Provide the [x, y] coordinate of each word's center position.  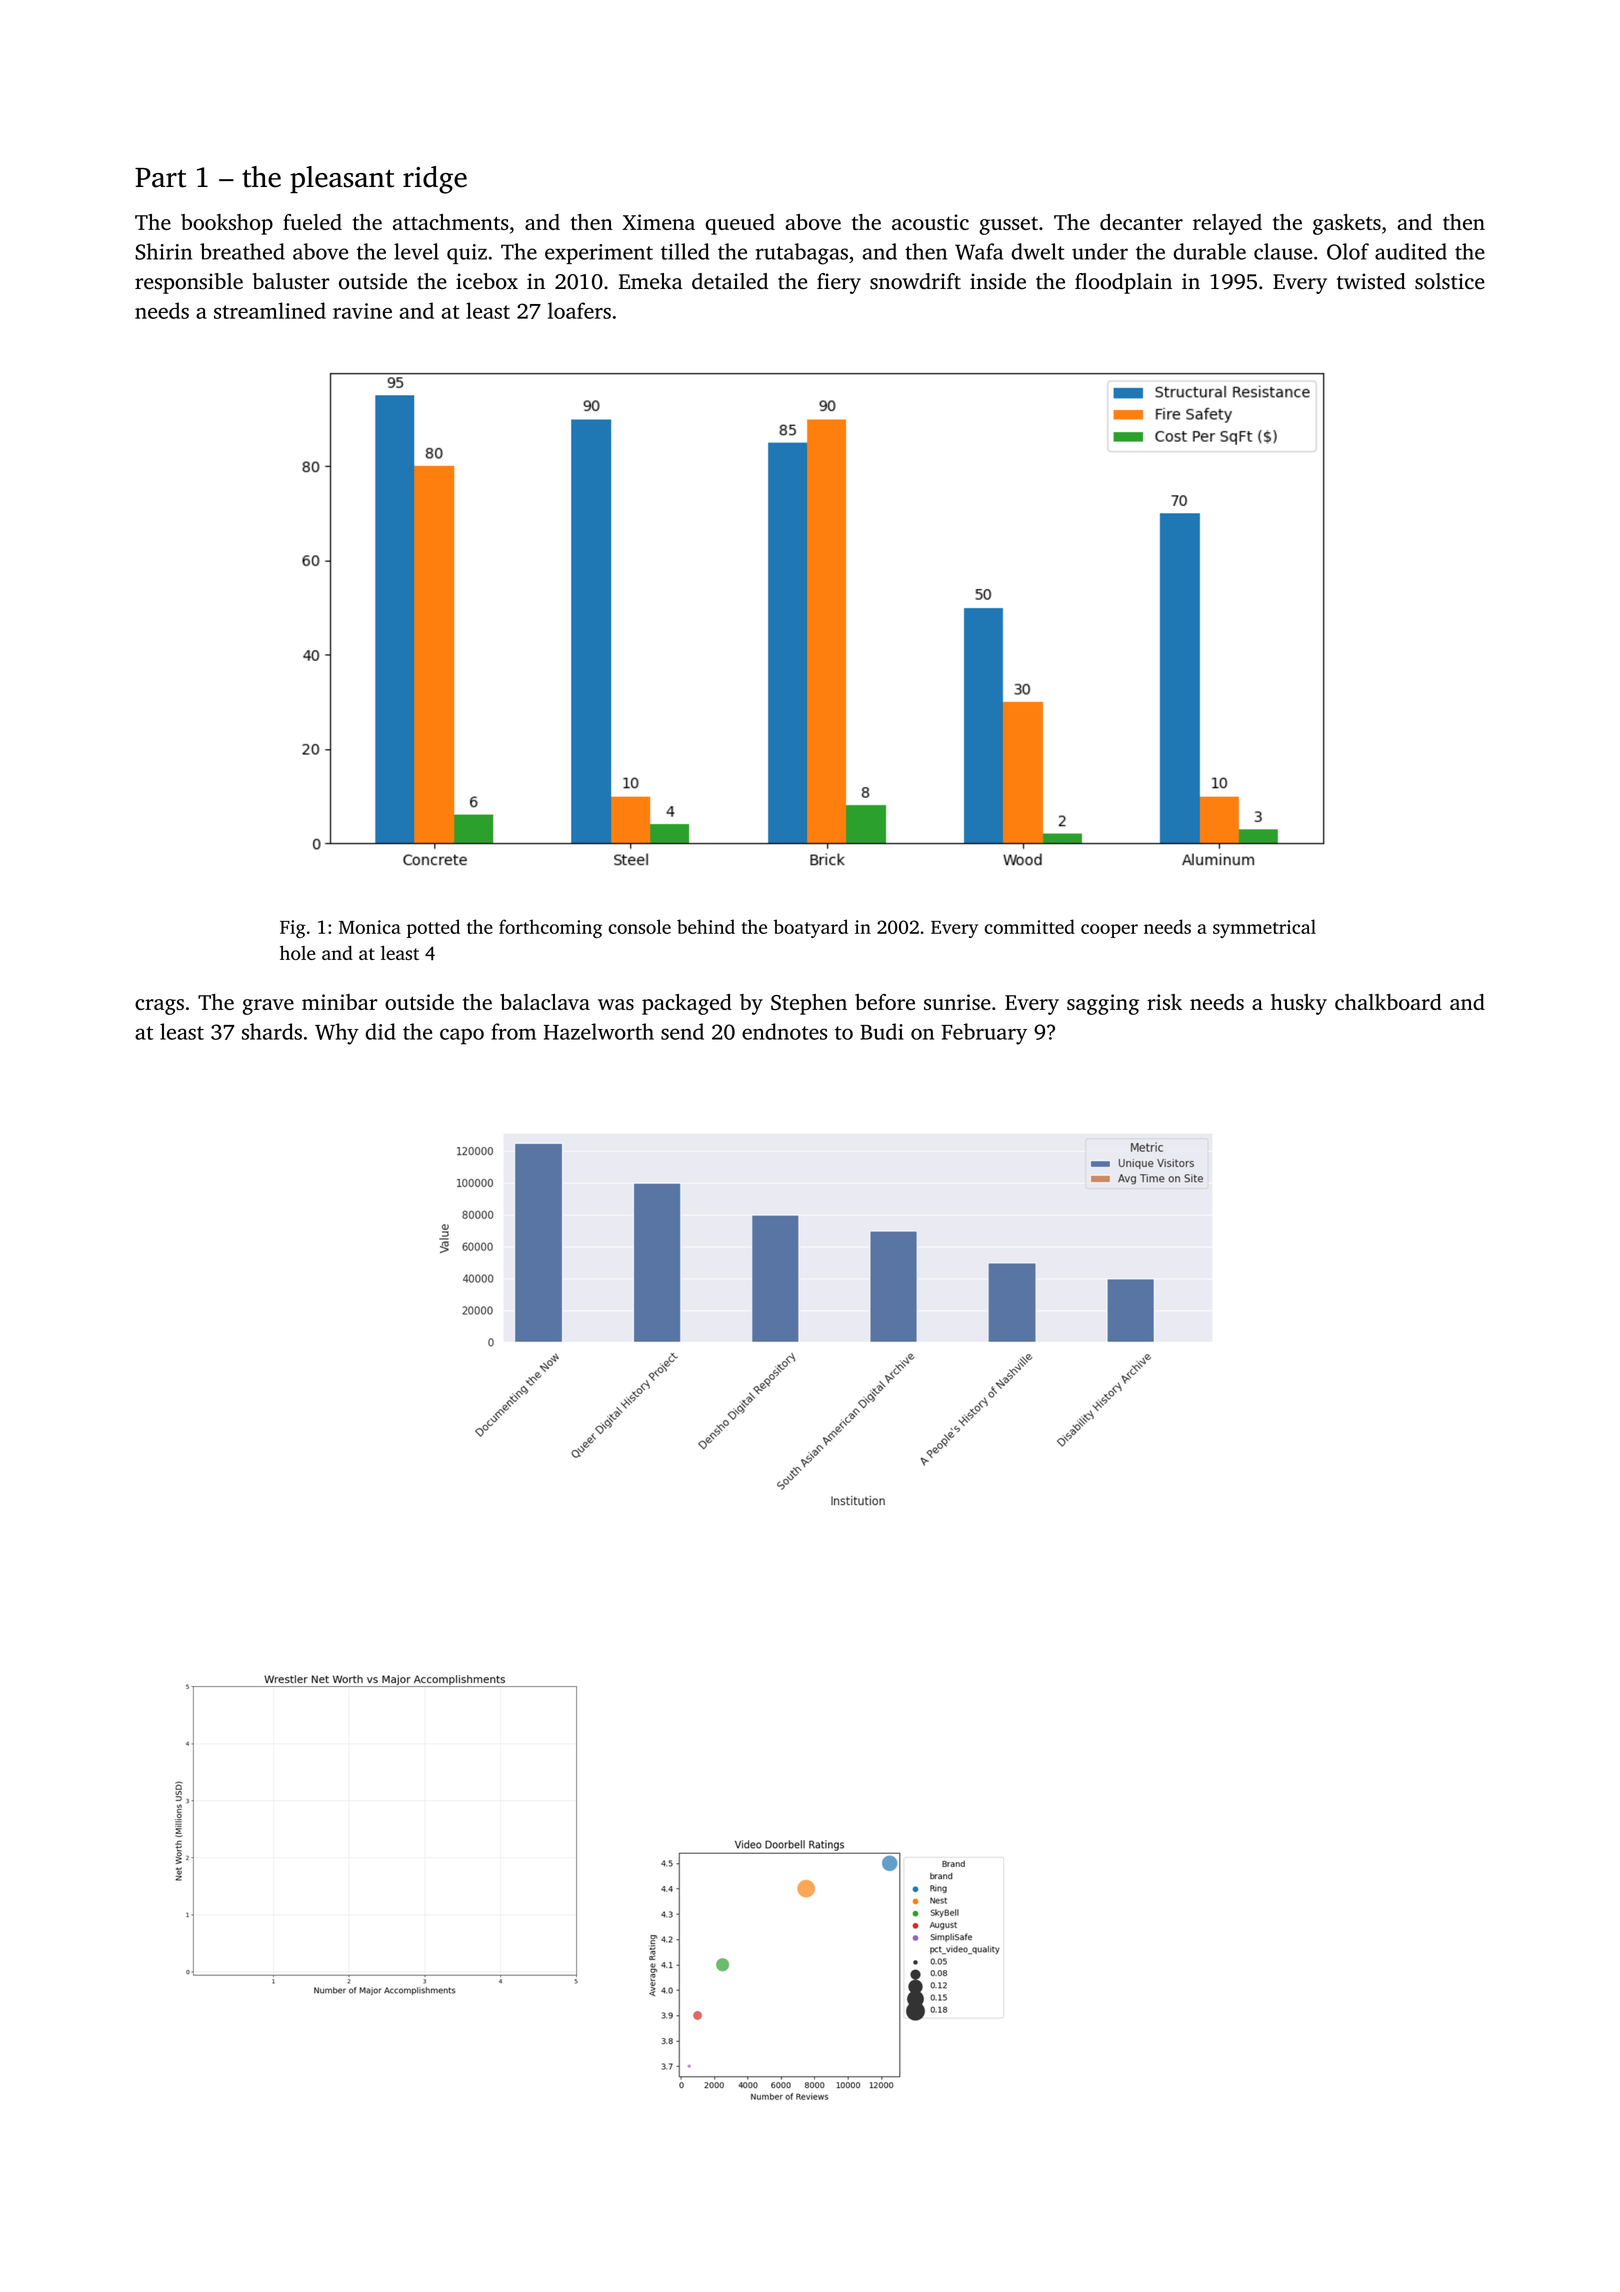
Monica [370, 927]
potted [433, 928]
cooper [1109, 931]
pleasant [342, 180]
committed [1030, 926]
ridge [435, 180]
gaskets [1347, 224]
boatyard [811, 928]
